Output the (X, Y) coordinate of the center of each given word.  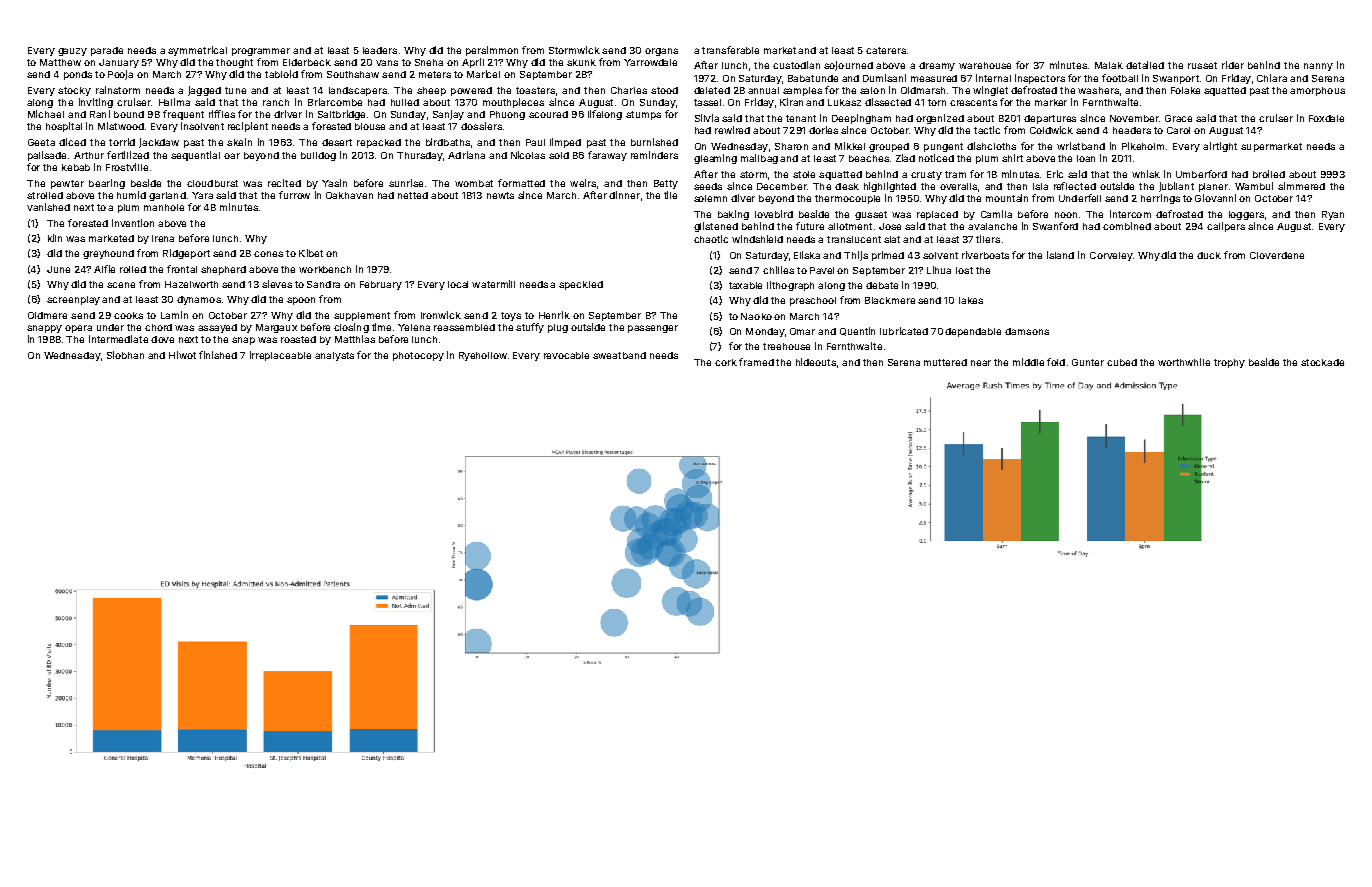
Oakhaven (349, 195)
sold (559, 155)
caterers (886, 50)
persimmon (492, 51)
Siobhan (125, 355)
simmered (1301, 186)
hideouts (816, 362)
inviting (96, 103)
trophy (1229, 363)
